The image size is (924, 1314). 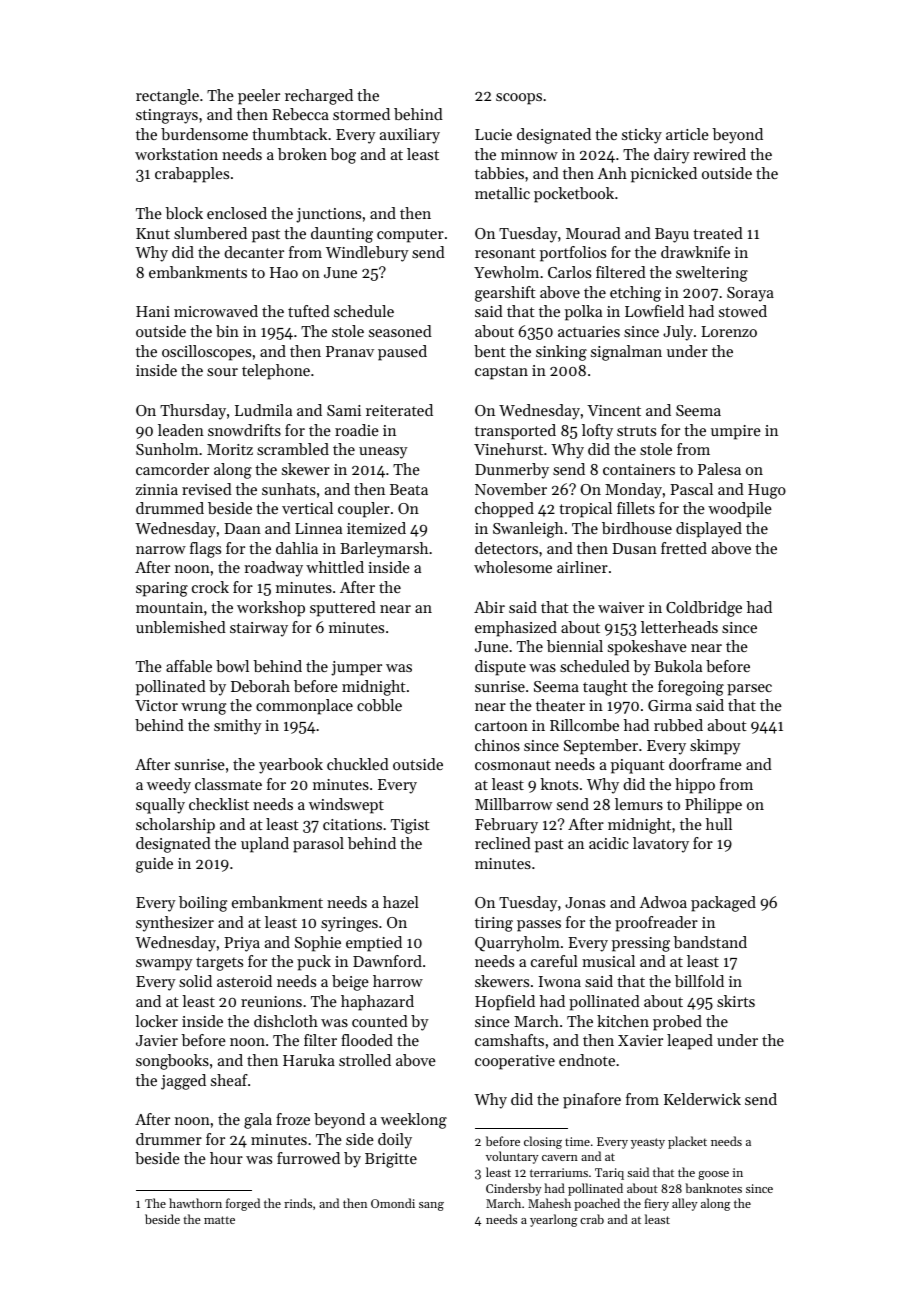 What do you see at coordinates (210, 233) in the image?
I see `slumbered` at bounding box center [210, 233].
